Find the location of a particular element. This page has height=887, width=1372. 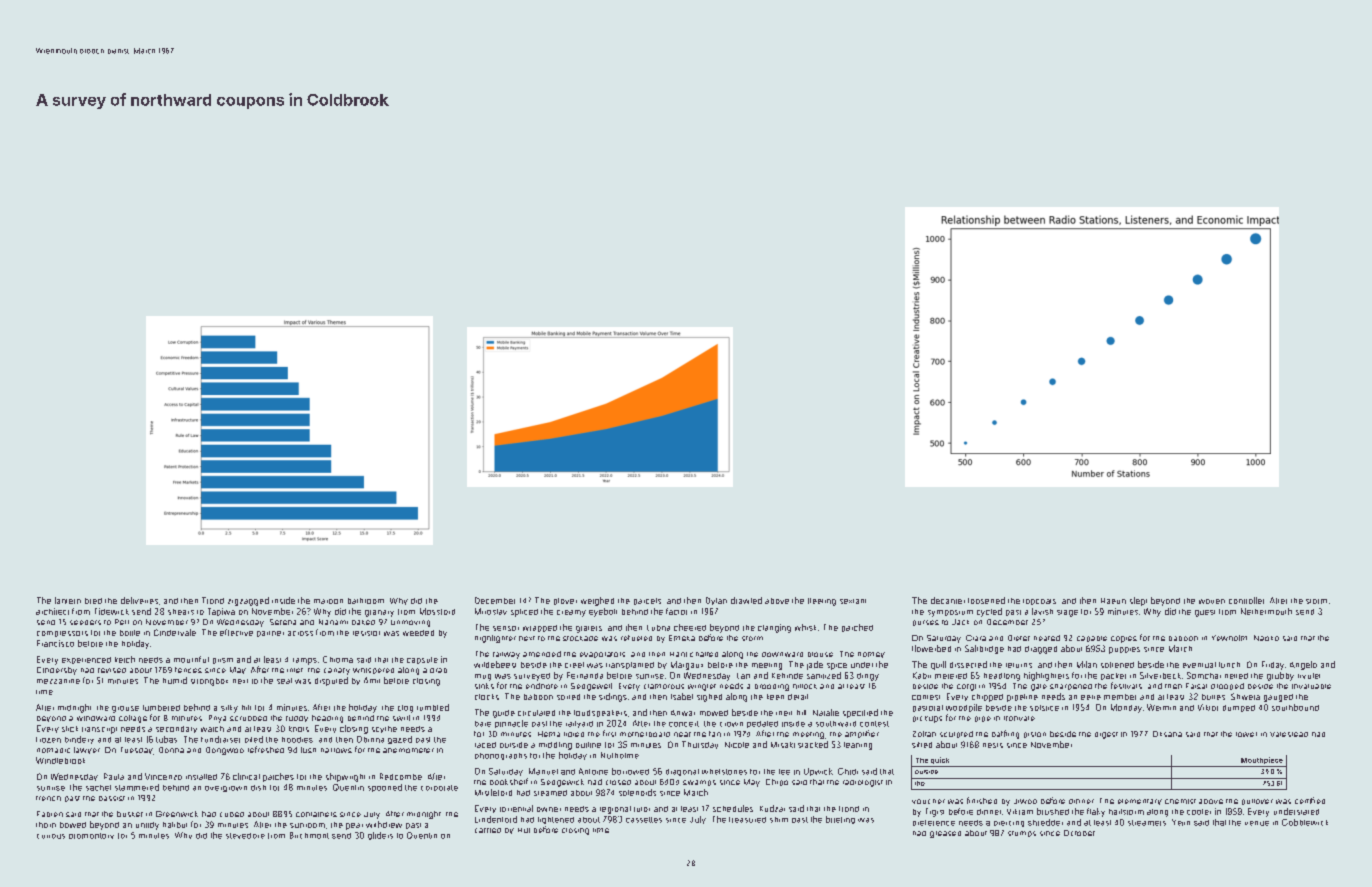

architect is located at coordinates (52, 611).
